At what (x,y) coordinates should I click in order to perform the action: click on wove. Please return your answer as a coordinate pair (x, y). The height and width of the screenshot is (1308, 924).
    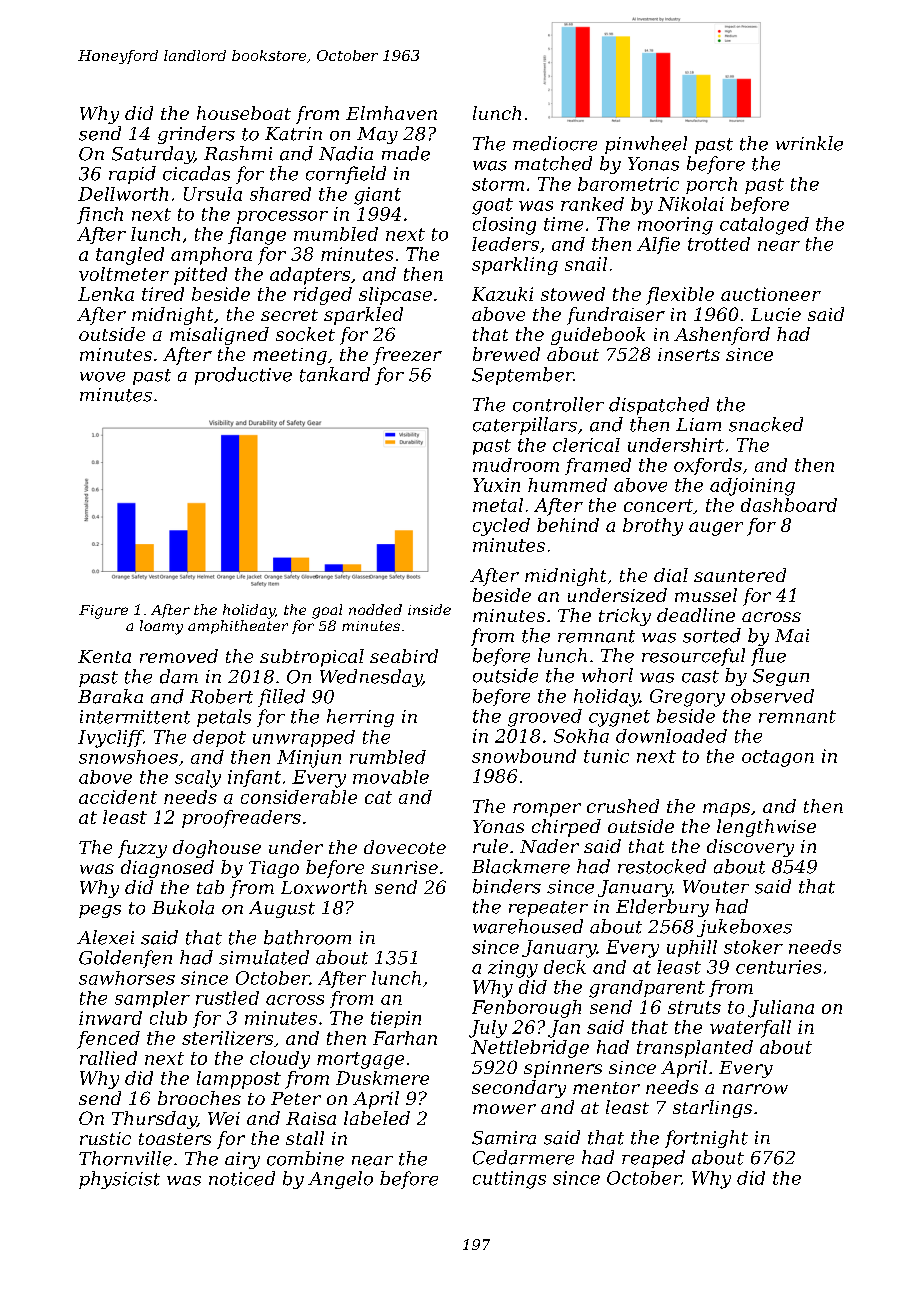
    Looking at the image, I should click on (102, 377).
